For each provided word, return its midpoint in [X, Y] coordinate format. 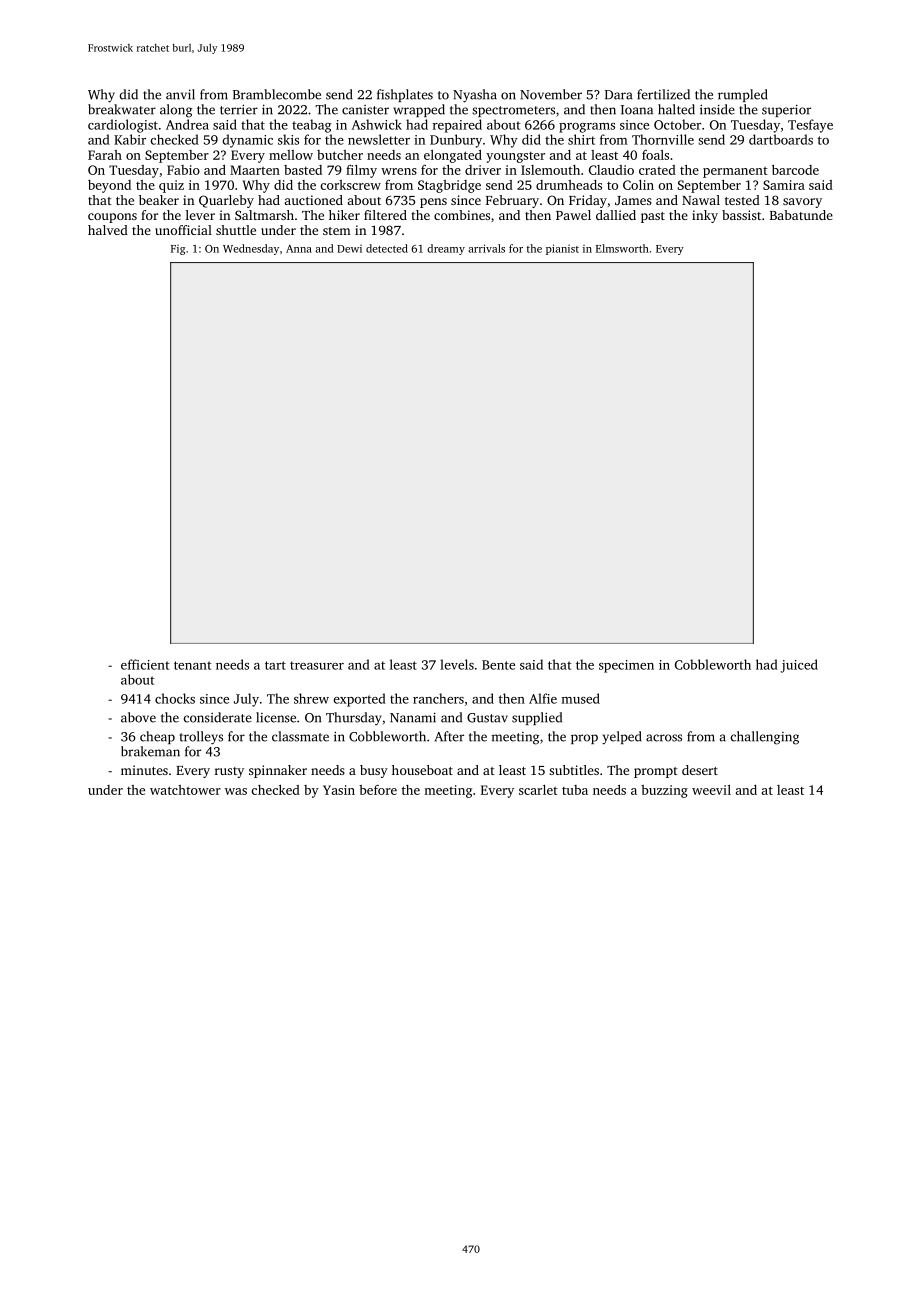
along [176, 111]
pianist [562, 249]
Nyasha [475, 96]
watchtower [185, 790]
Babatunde [801, 215]
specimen [626, 666]
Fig [178, 250]
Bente [498, 665]
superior [786, 110]
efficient [145, 664]
